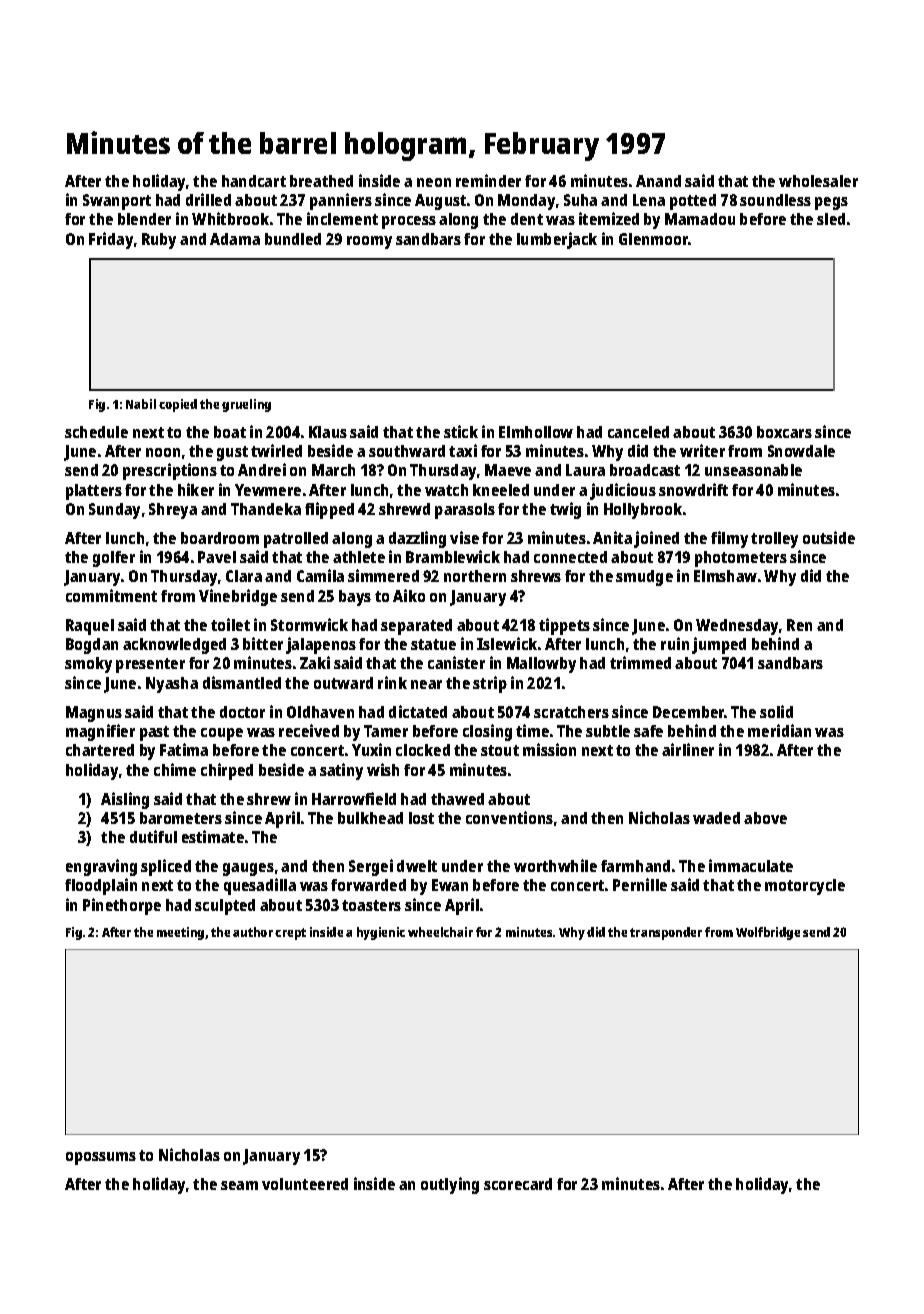  I want to click on reminder, so click(488, 180).
